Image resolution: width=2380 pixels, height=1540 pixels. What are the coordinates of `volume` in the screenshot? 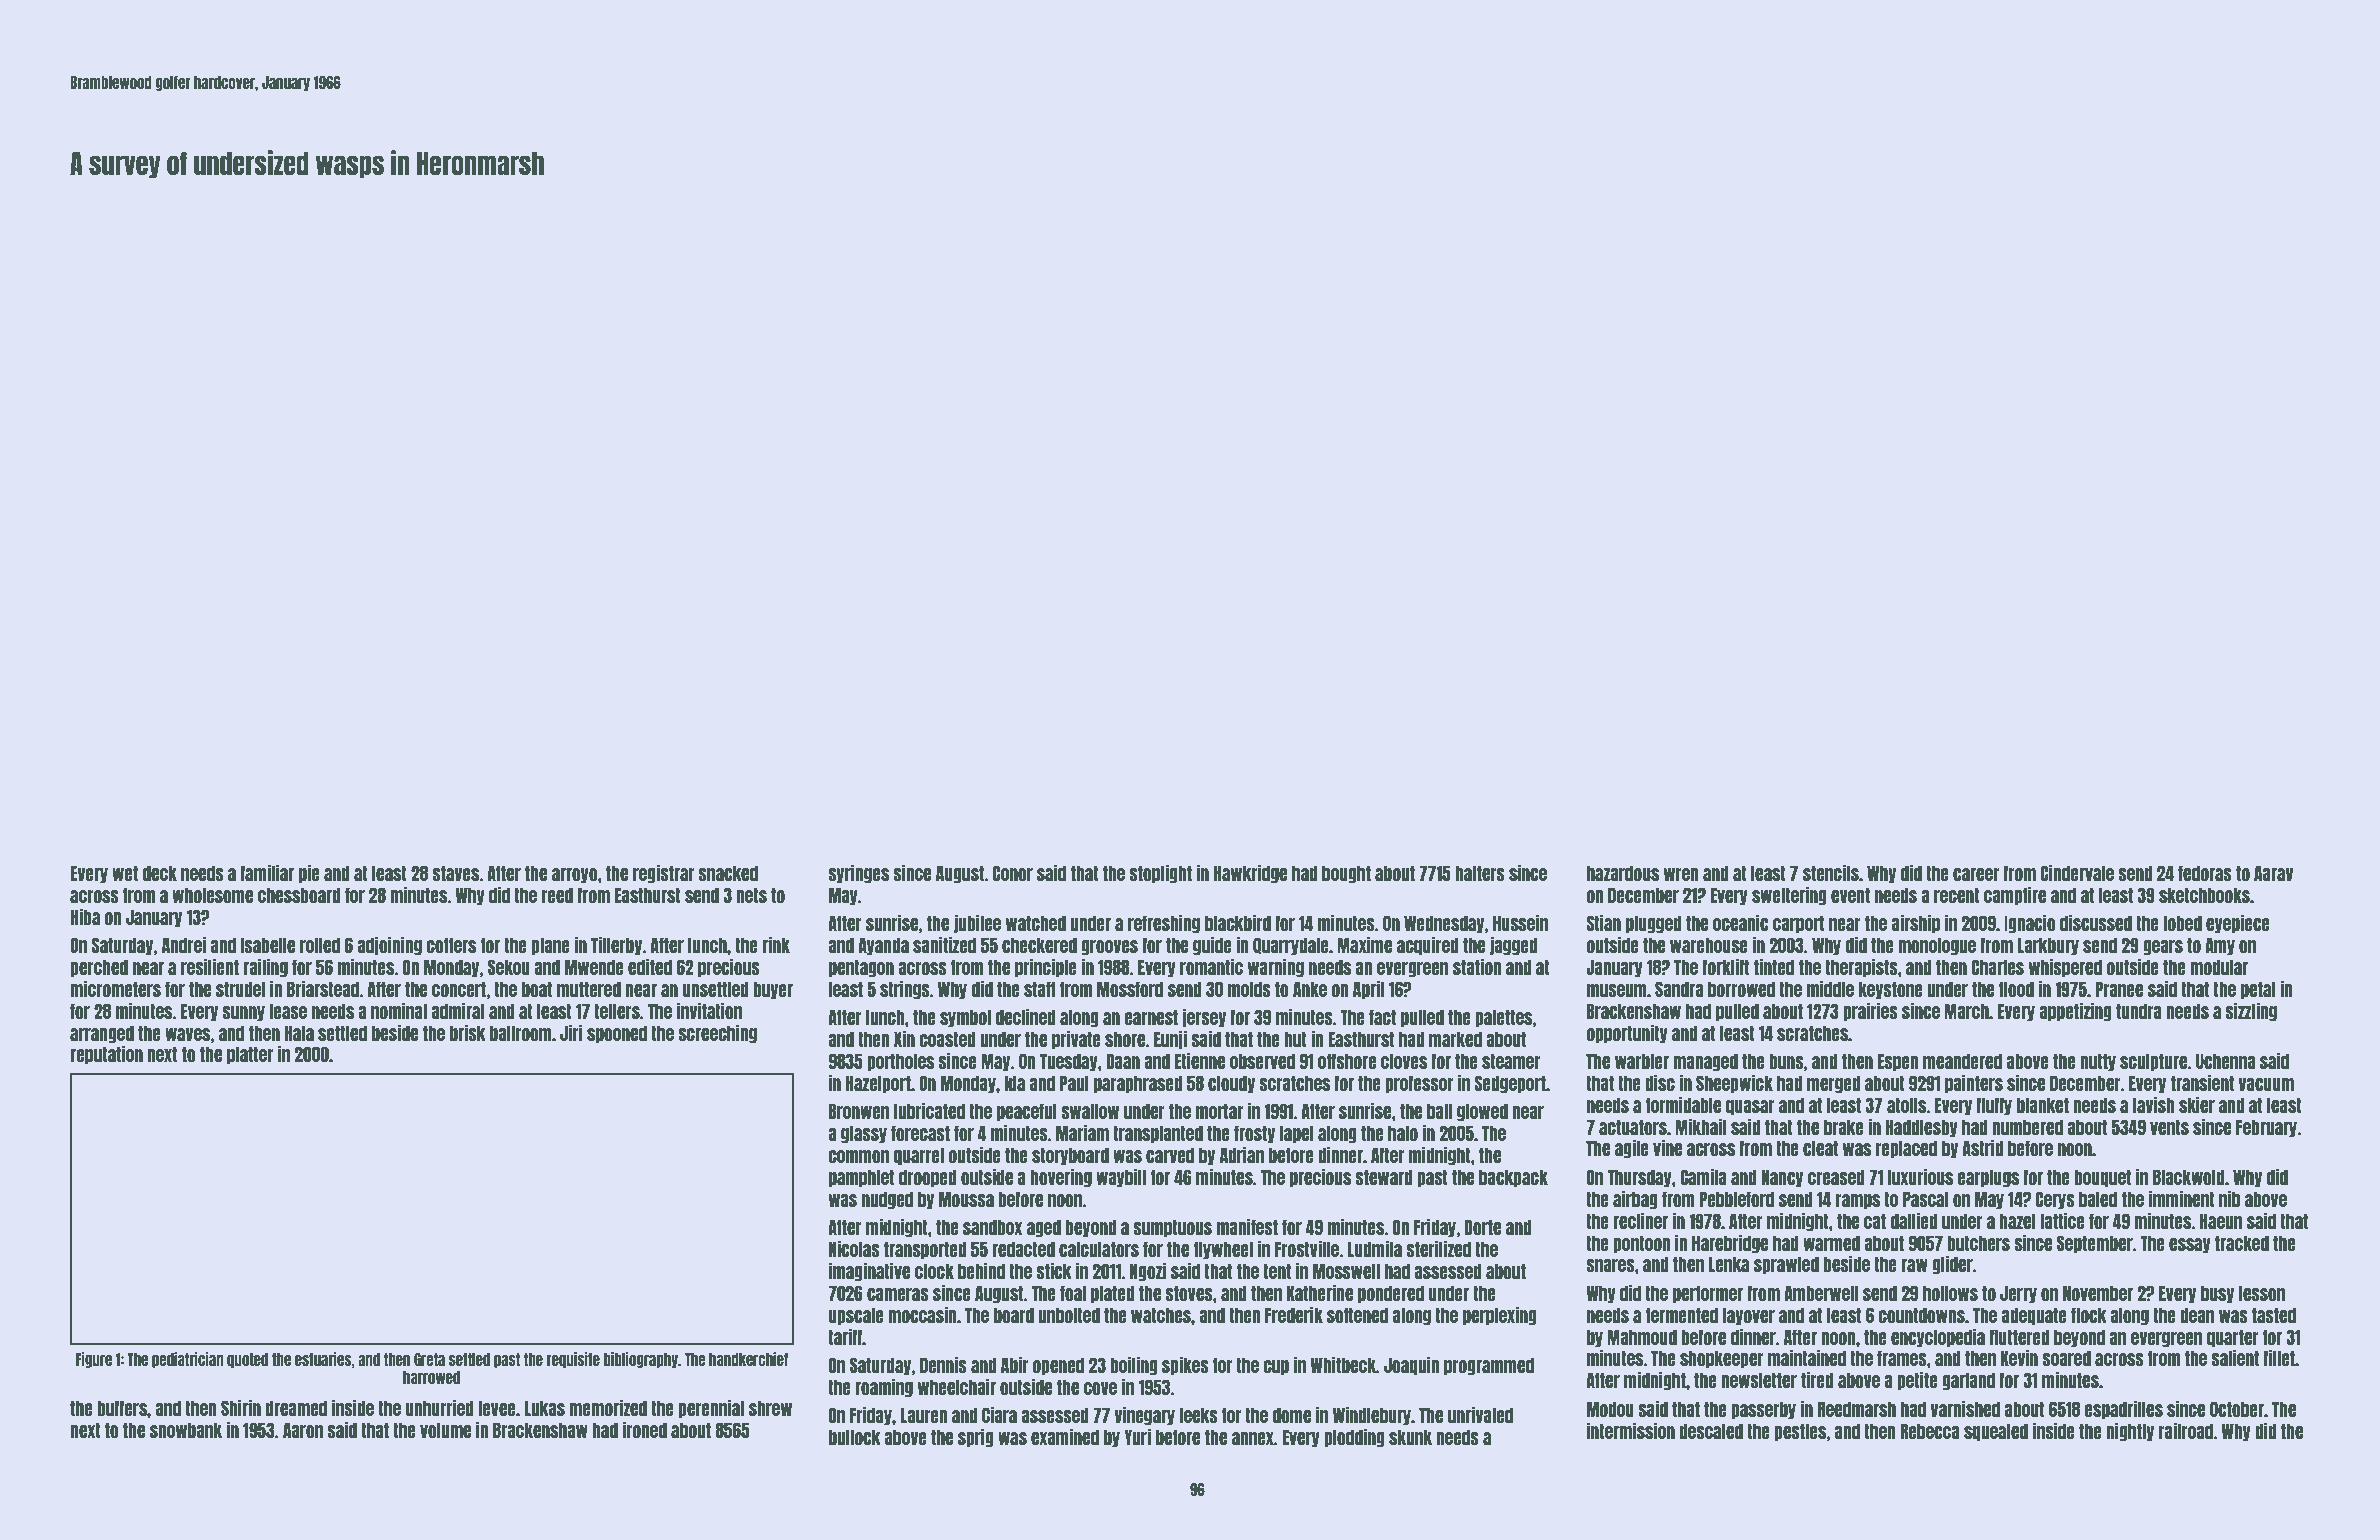 It's located at (445, 1430).
